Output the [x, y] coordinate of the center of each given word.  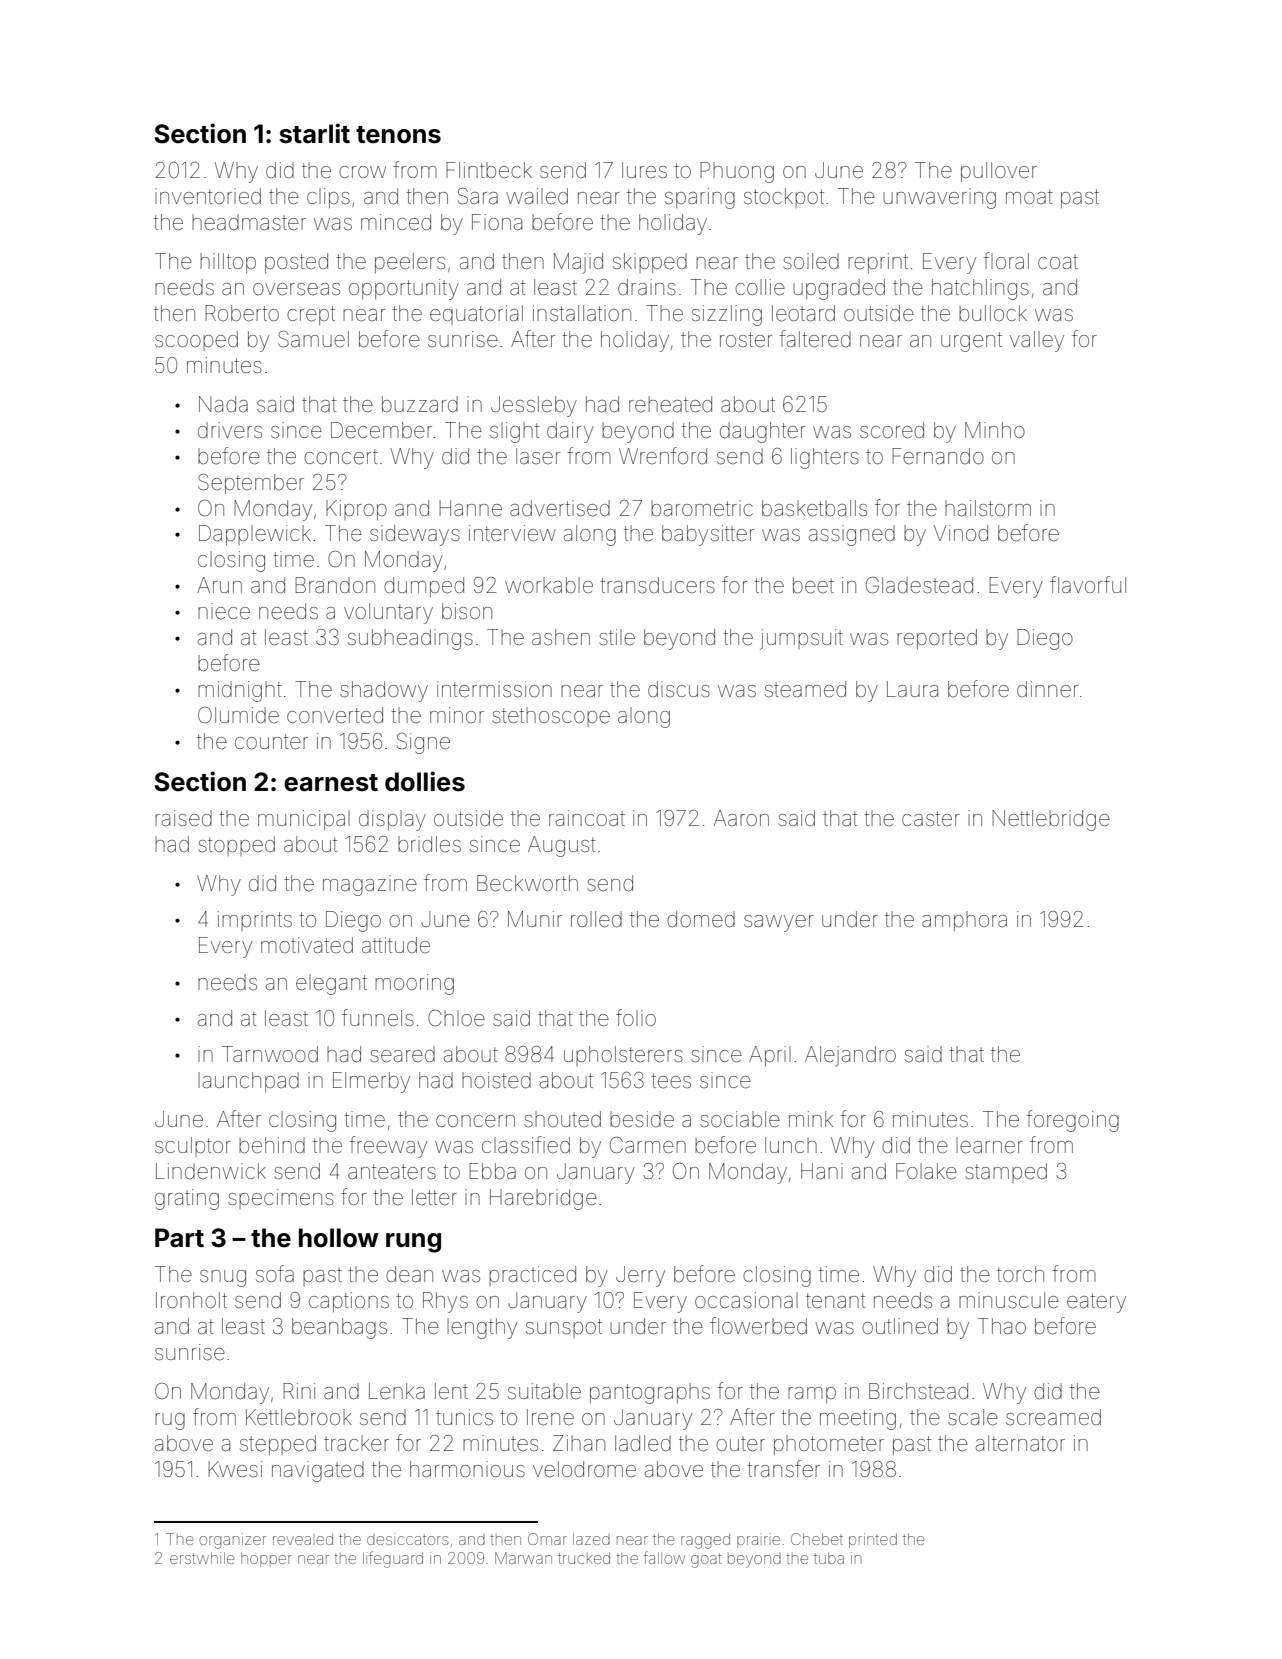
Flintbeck [489, 170]
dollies [425, 781]
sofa [275, 1273]
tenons [398, 135]
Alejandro [850, 1056]
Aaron [741, 818]
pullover [999, 172]
